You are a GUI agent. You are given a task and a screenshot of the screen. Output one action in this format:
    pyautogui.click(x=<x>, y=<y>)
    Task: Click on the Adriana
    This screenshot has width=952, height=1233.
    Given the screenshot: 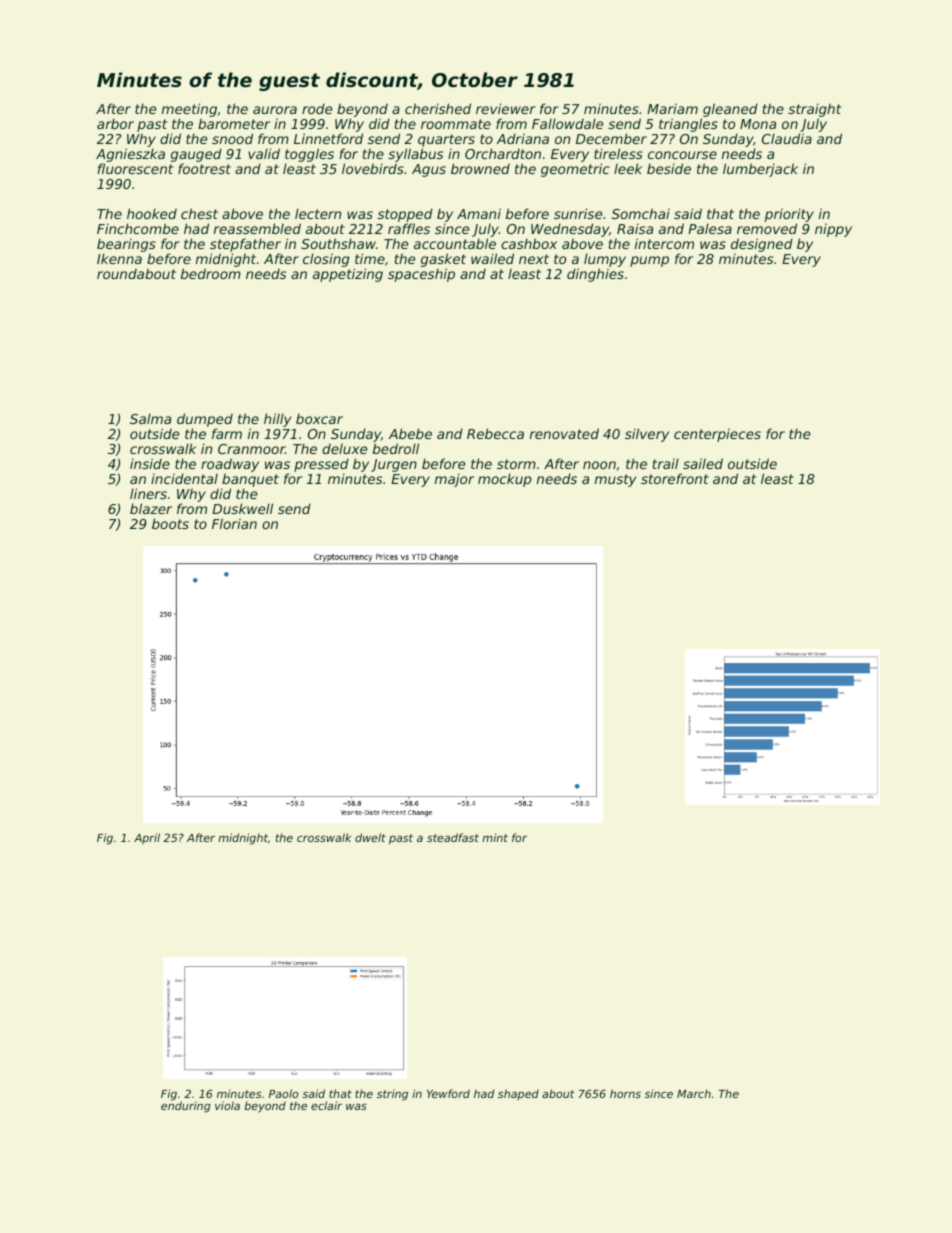 What is the action you would take?
    pyautogui.click(x=523, y=138)
